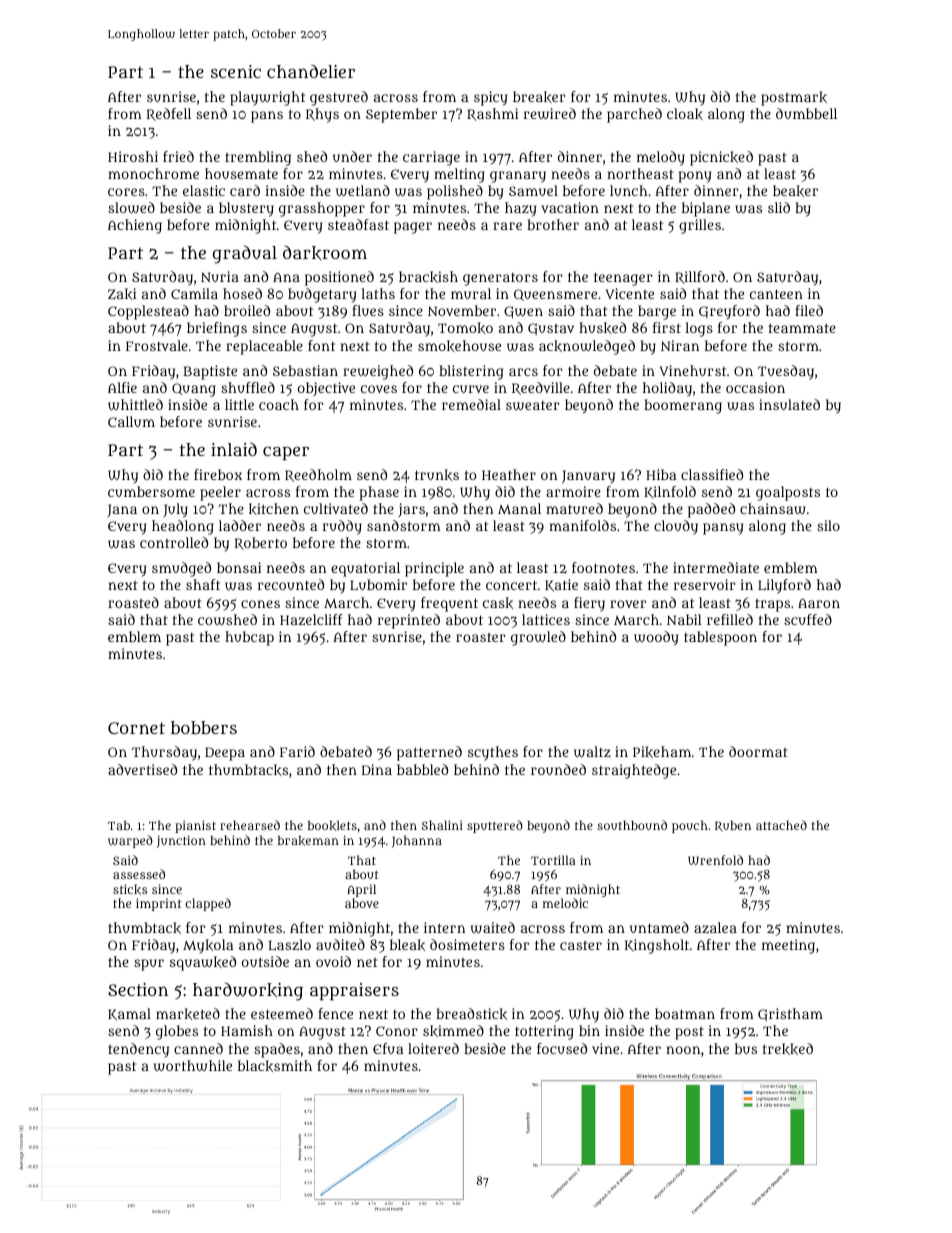  Describe the element at coordinates (685, 114) in the screenshot. I see `cloak` at that location.
